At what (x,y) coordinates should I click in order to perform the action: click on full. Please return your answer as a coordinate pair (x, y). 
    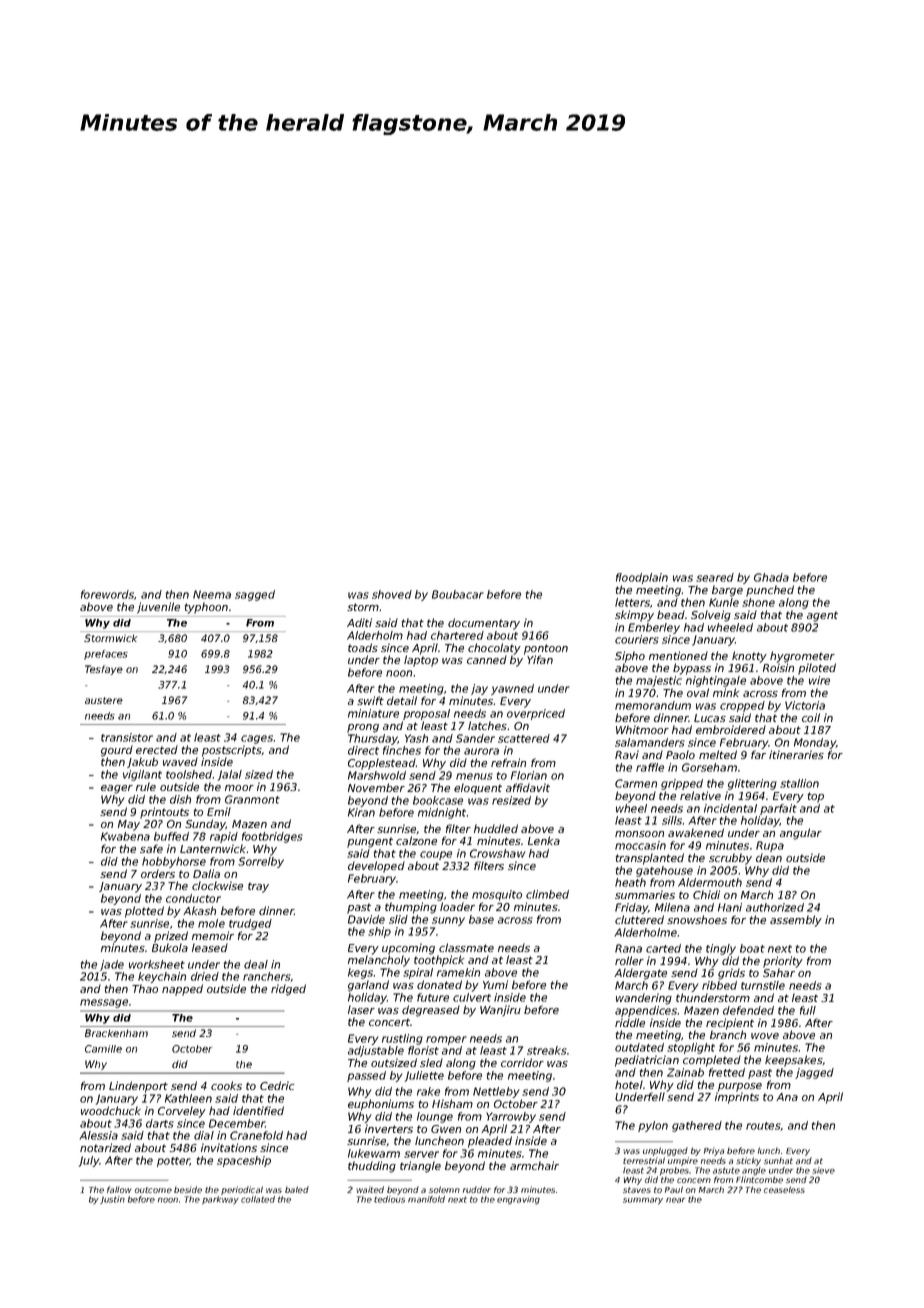
    Looking at the image, I should click on (808, 1010).
